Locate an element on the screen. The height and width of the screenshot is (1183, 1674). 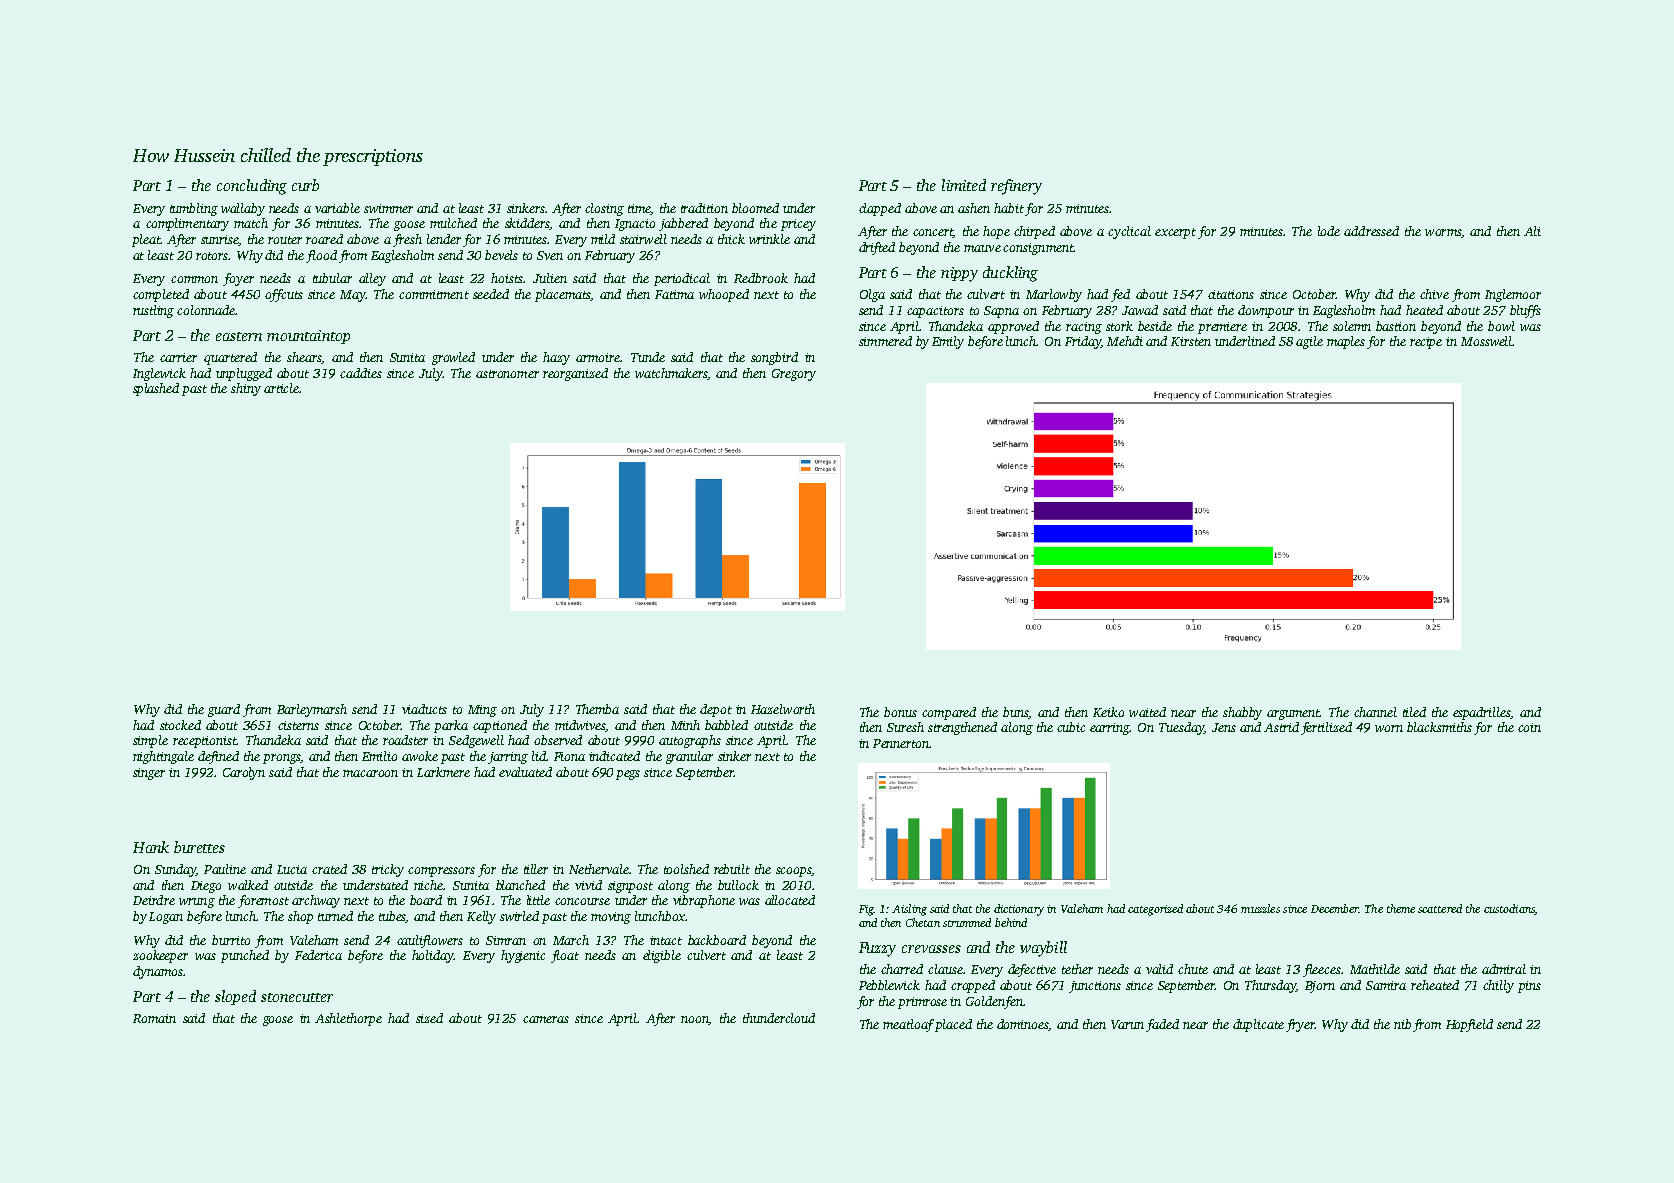
observed is located at coordinates (558, 740).
